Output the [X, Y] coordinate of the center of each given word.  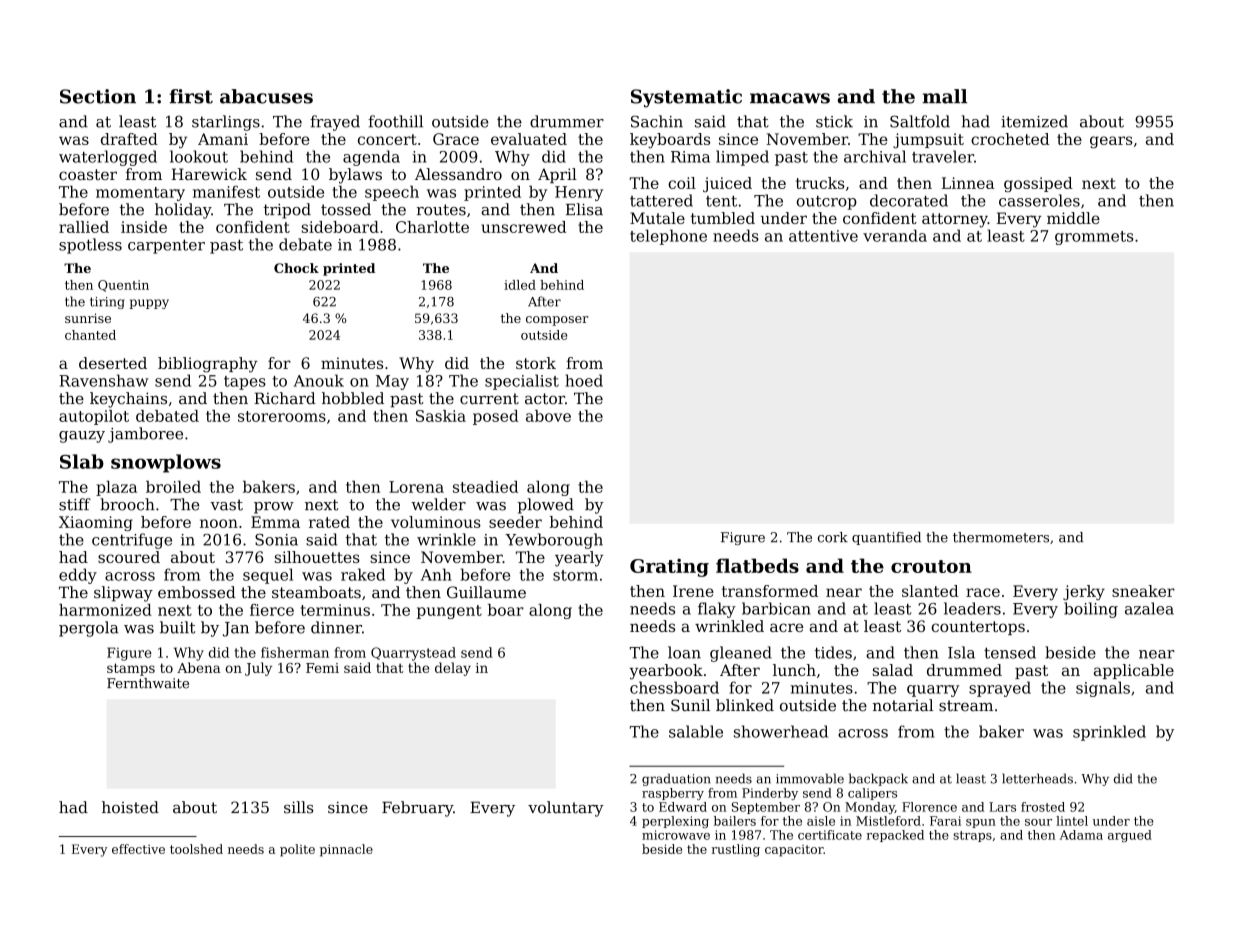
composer [557, 321]
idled [520, 285]
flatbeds [757, 565]
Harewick [209, 174]
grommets [1094, 238]
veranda [895, 235]
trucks [820, 183]
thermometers [1001, 537]
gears [1111, 142]
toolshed [196, 849]
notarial [903, 705]
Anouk [319, 380]
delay [453, 669]
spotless [90, 246]
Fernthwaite [148, 683]
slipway [123, 594]
